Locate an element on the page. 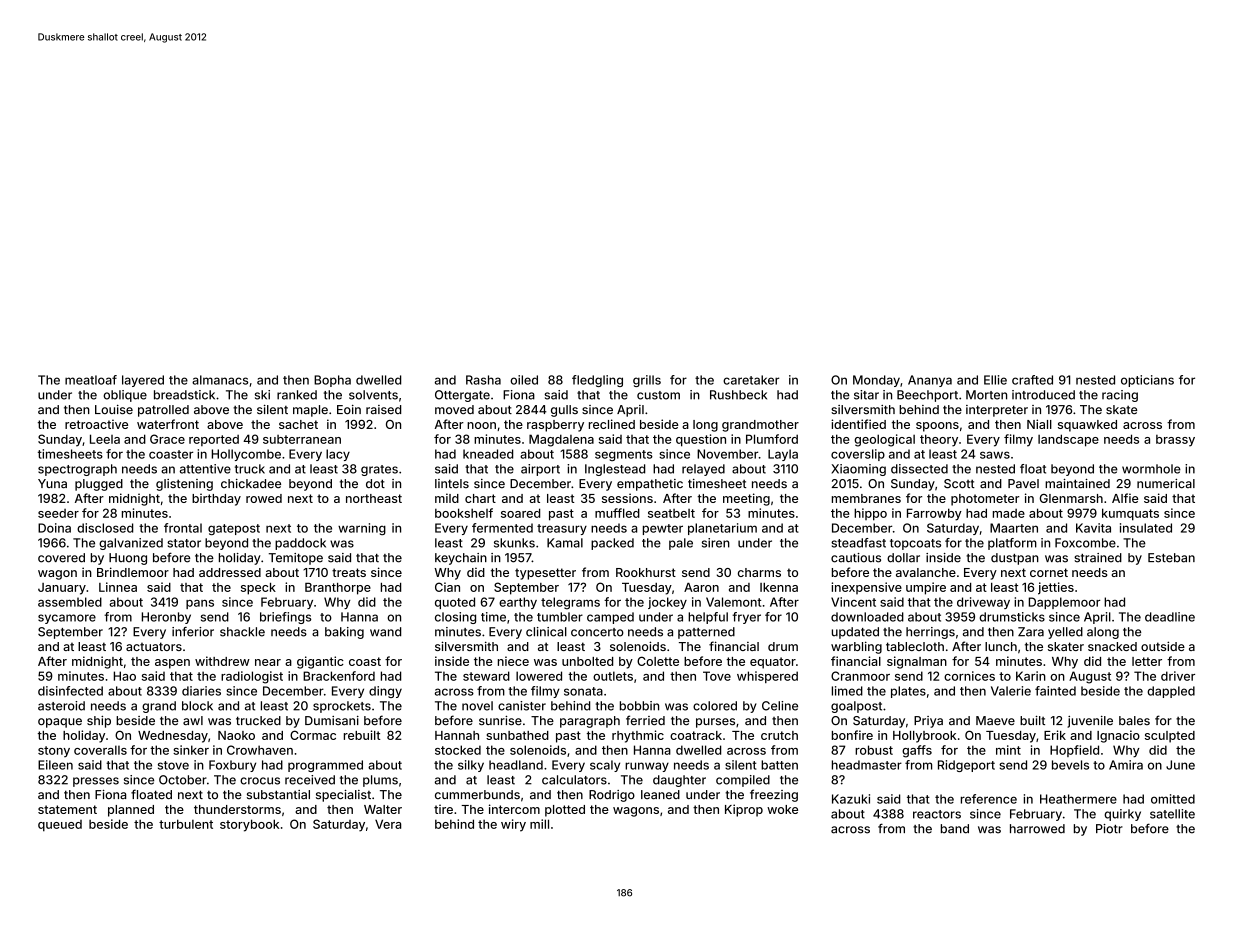 The height and width of the page is (952, 1233). northeast is located at coordinates (374, 498).
